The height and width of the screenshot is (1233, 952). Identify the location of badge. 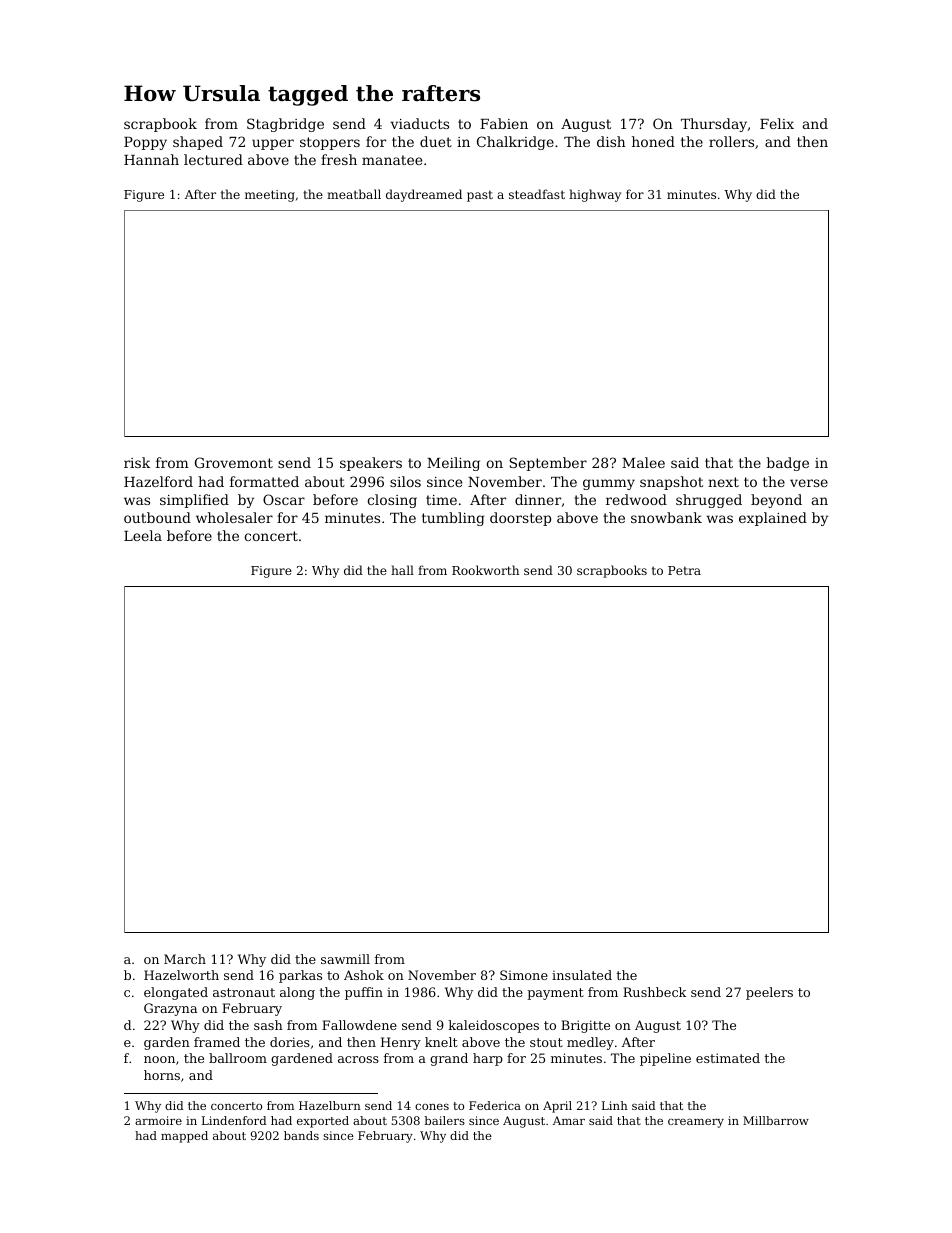
(788, 464).
